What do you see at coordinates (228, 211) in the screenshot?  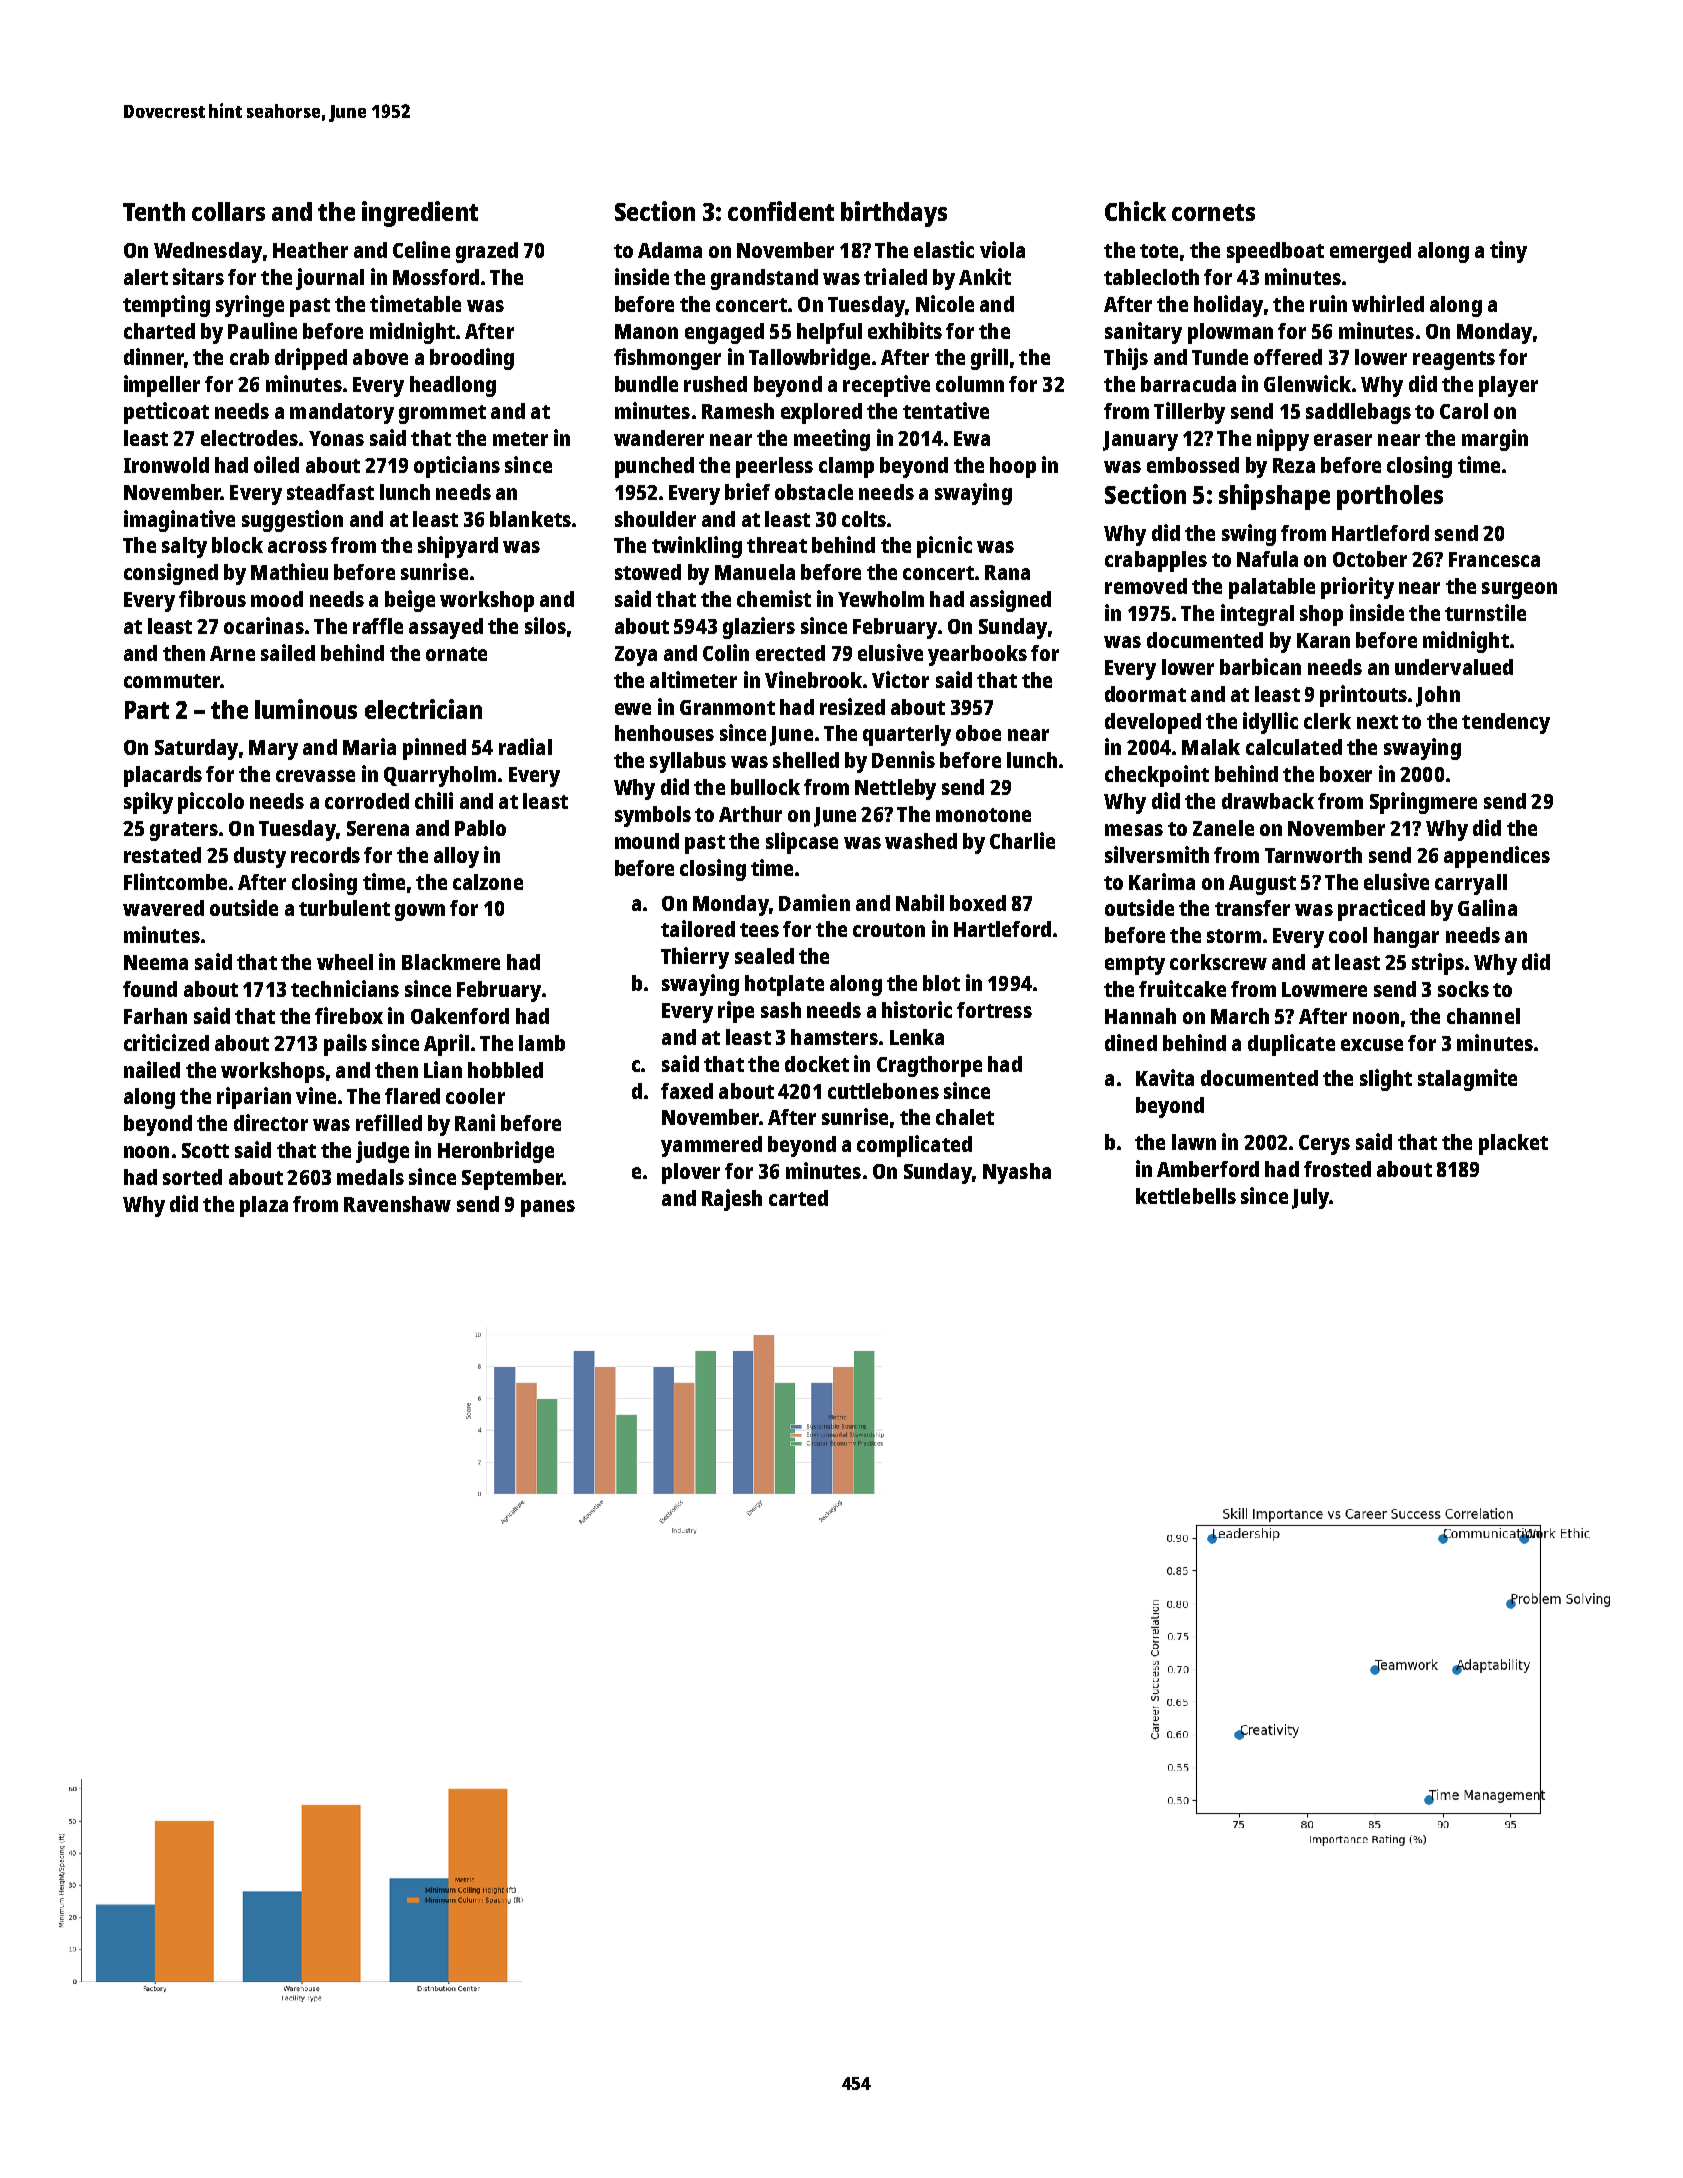 I see `collars` at bounding box center [228, 211].
